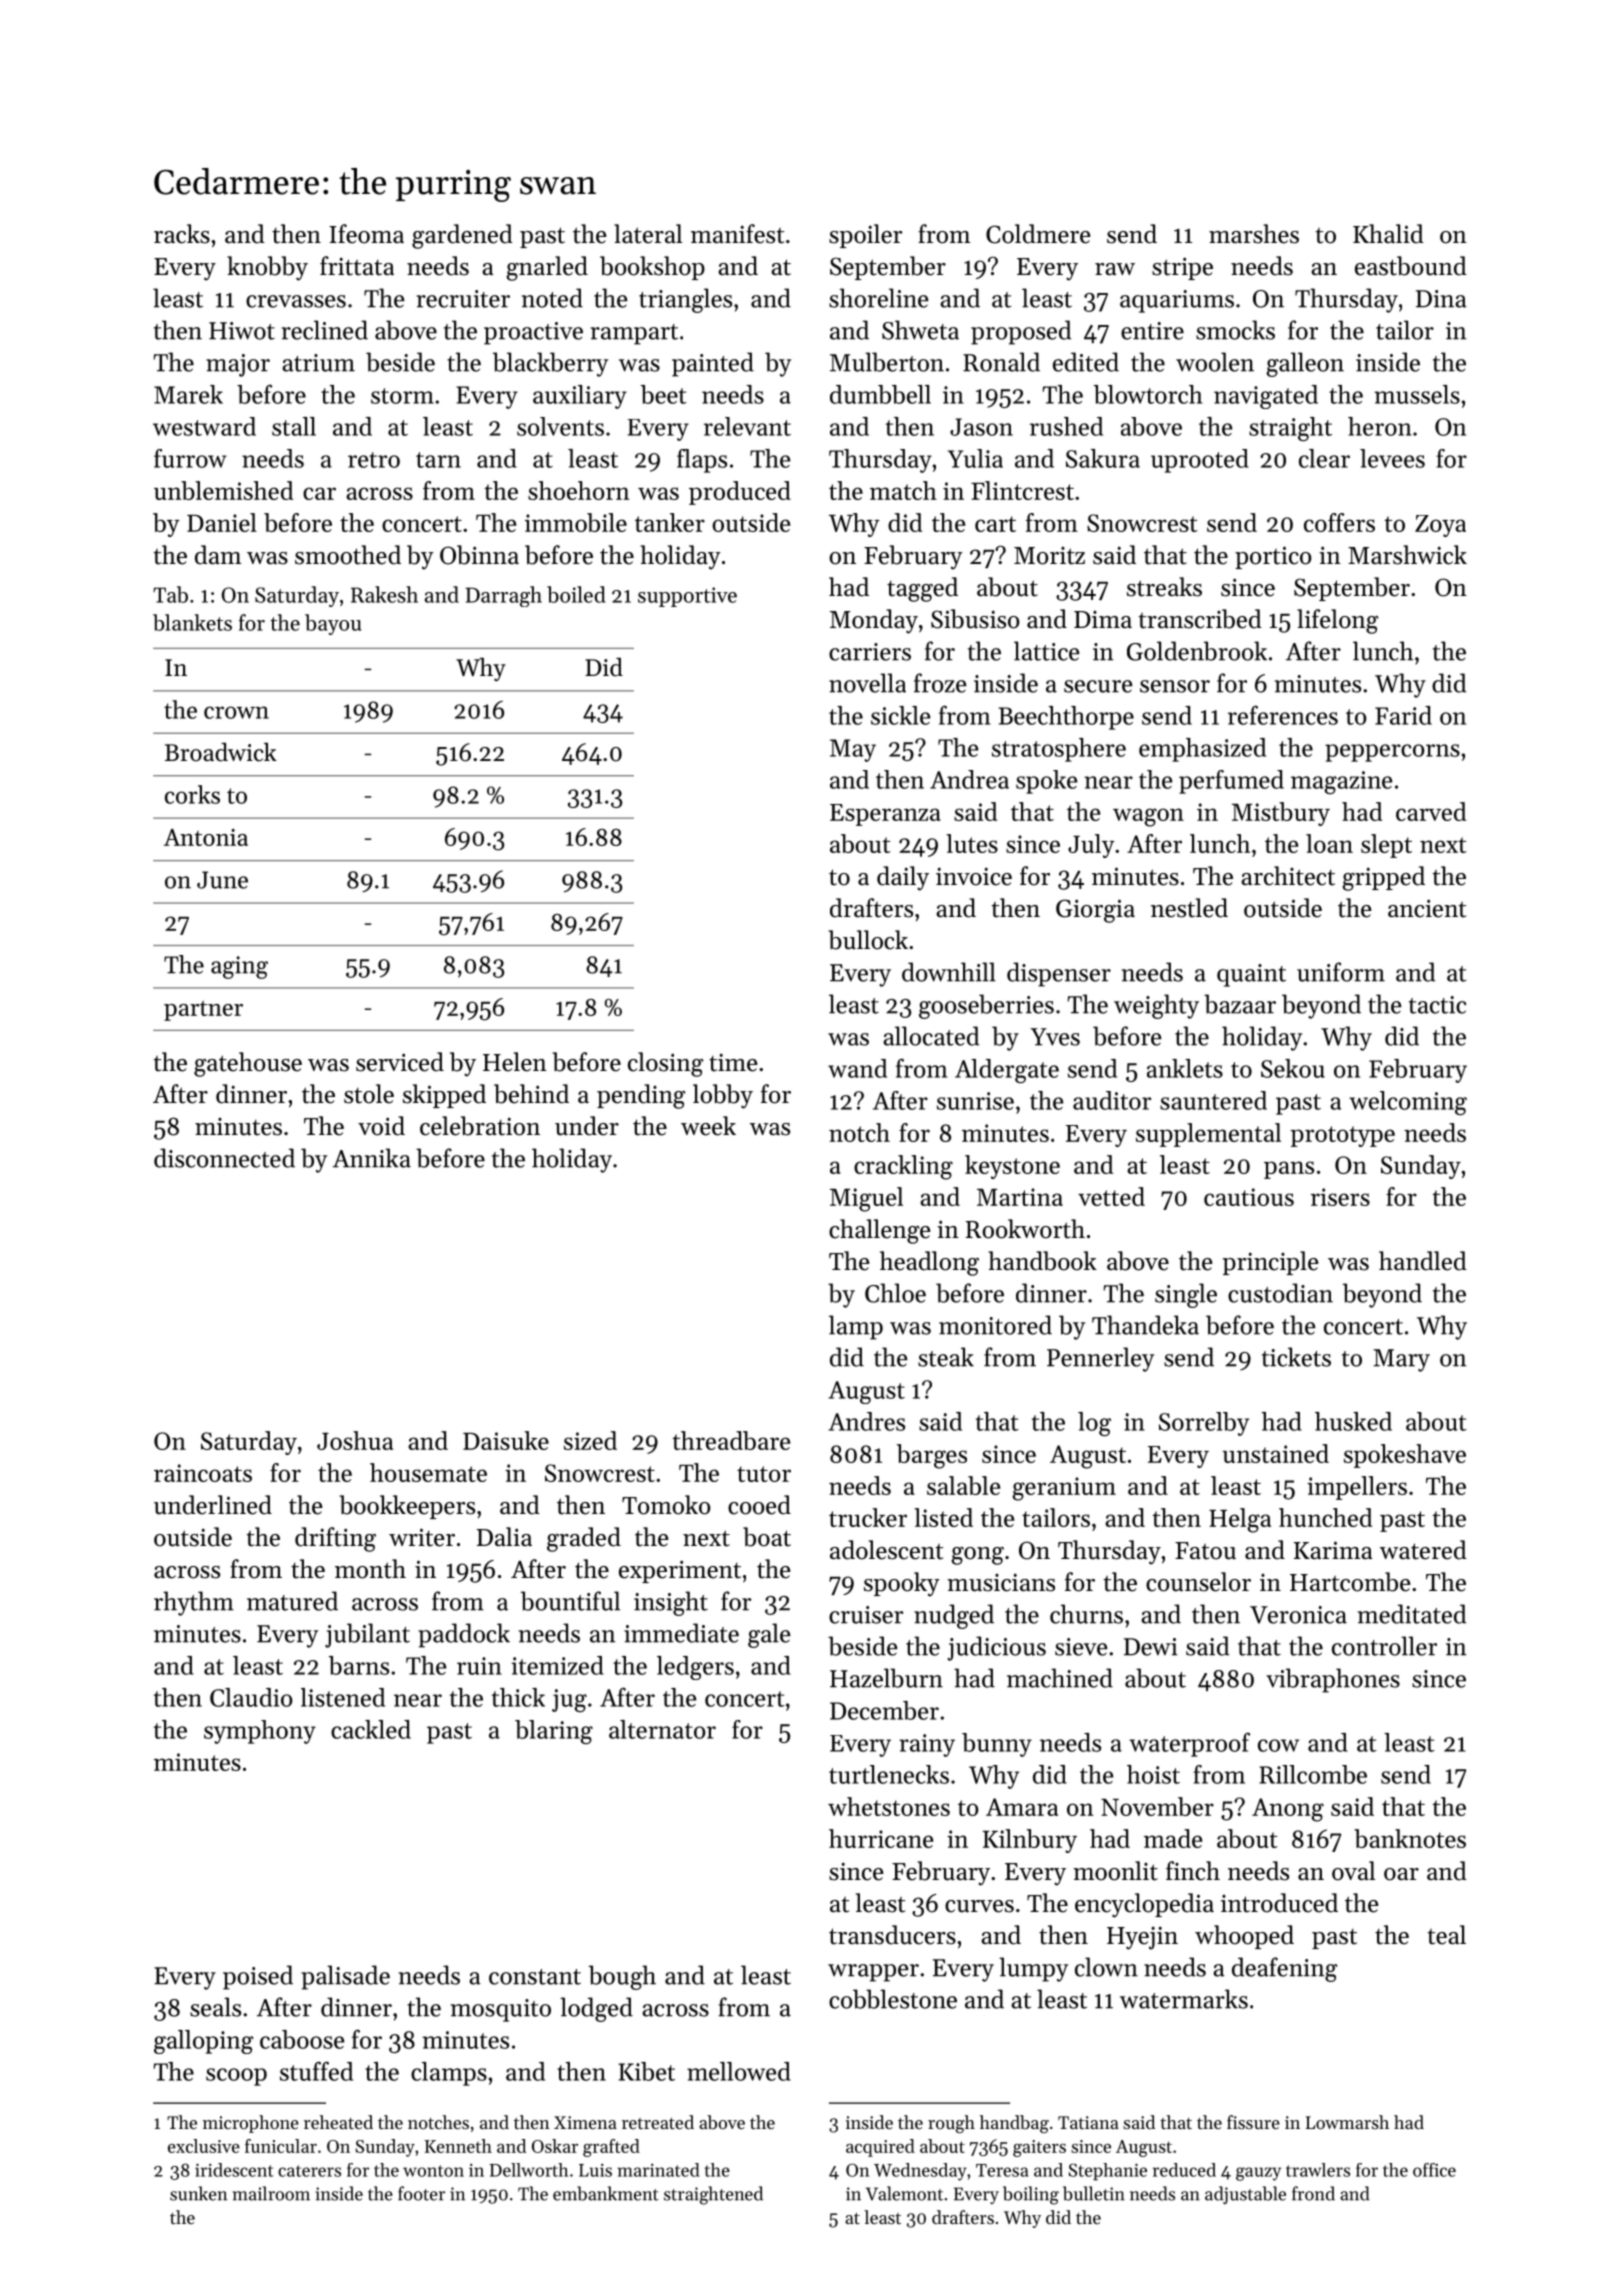  What do you see at coordinates (506, 1440) in the screenshot?
I see `Daisuke` at bounding box center [506, 1440].
